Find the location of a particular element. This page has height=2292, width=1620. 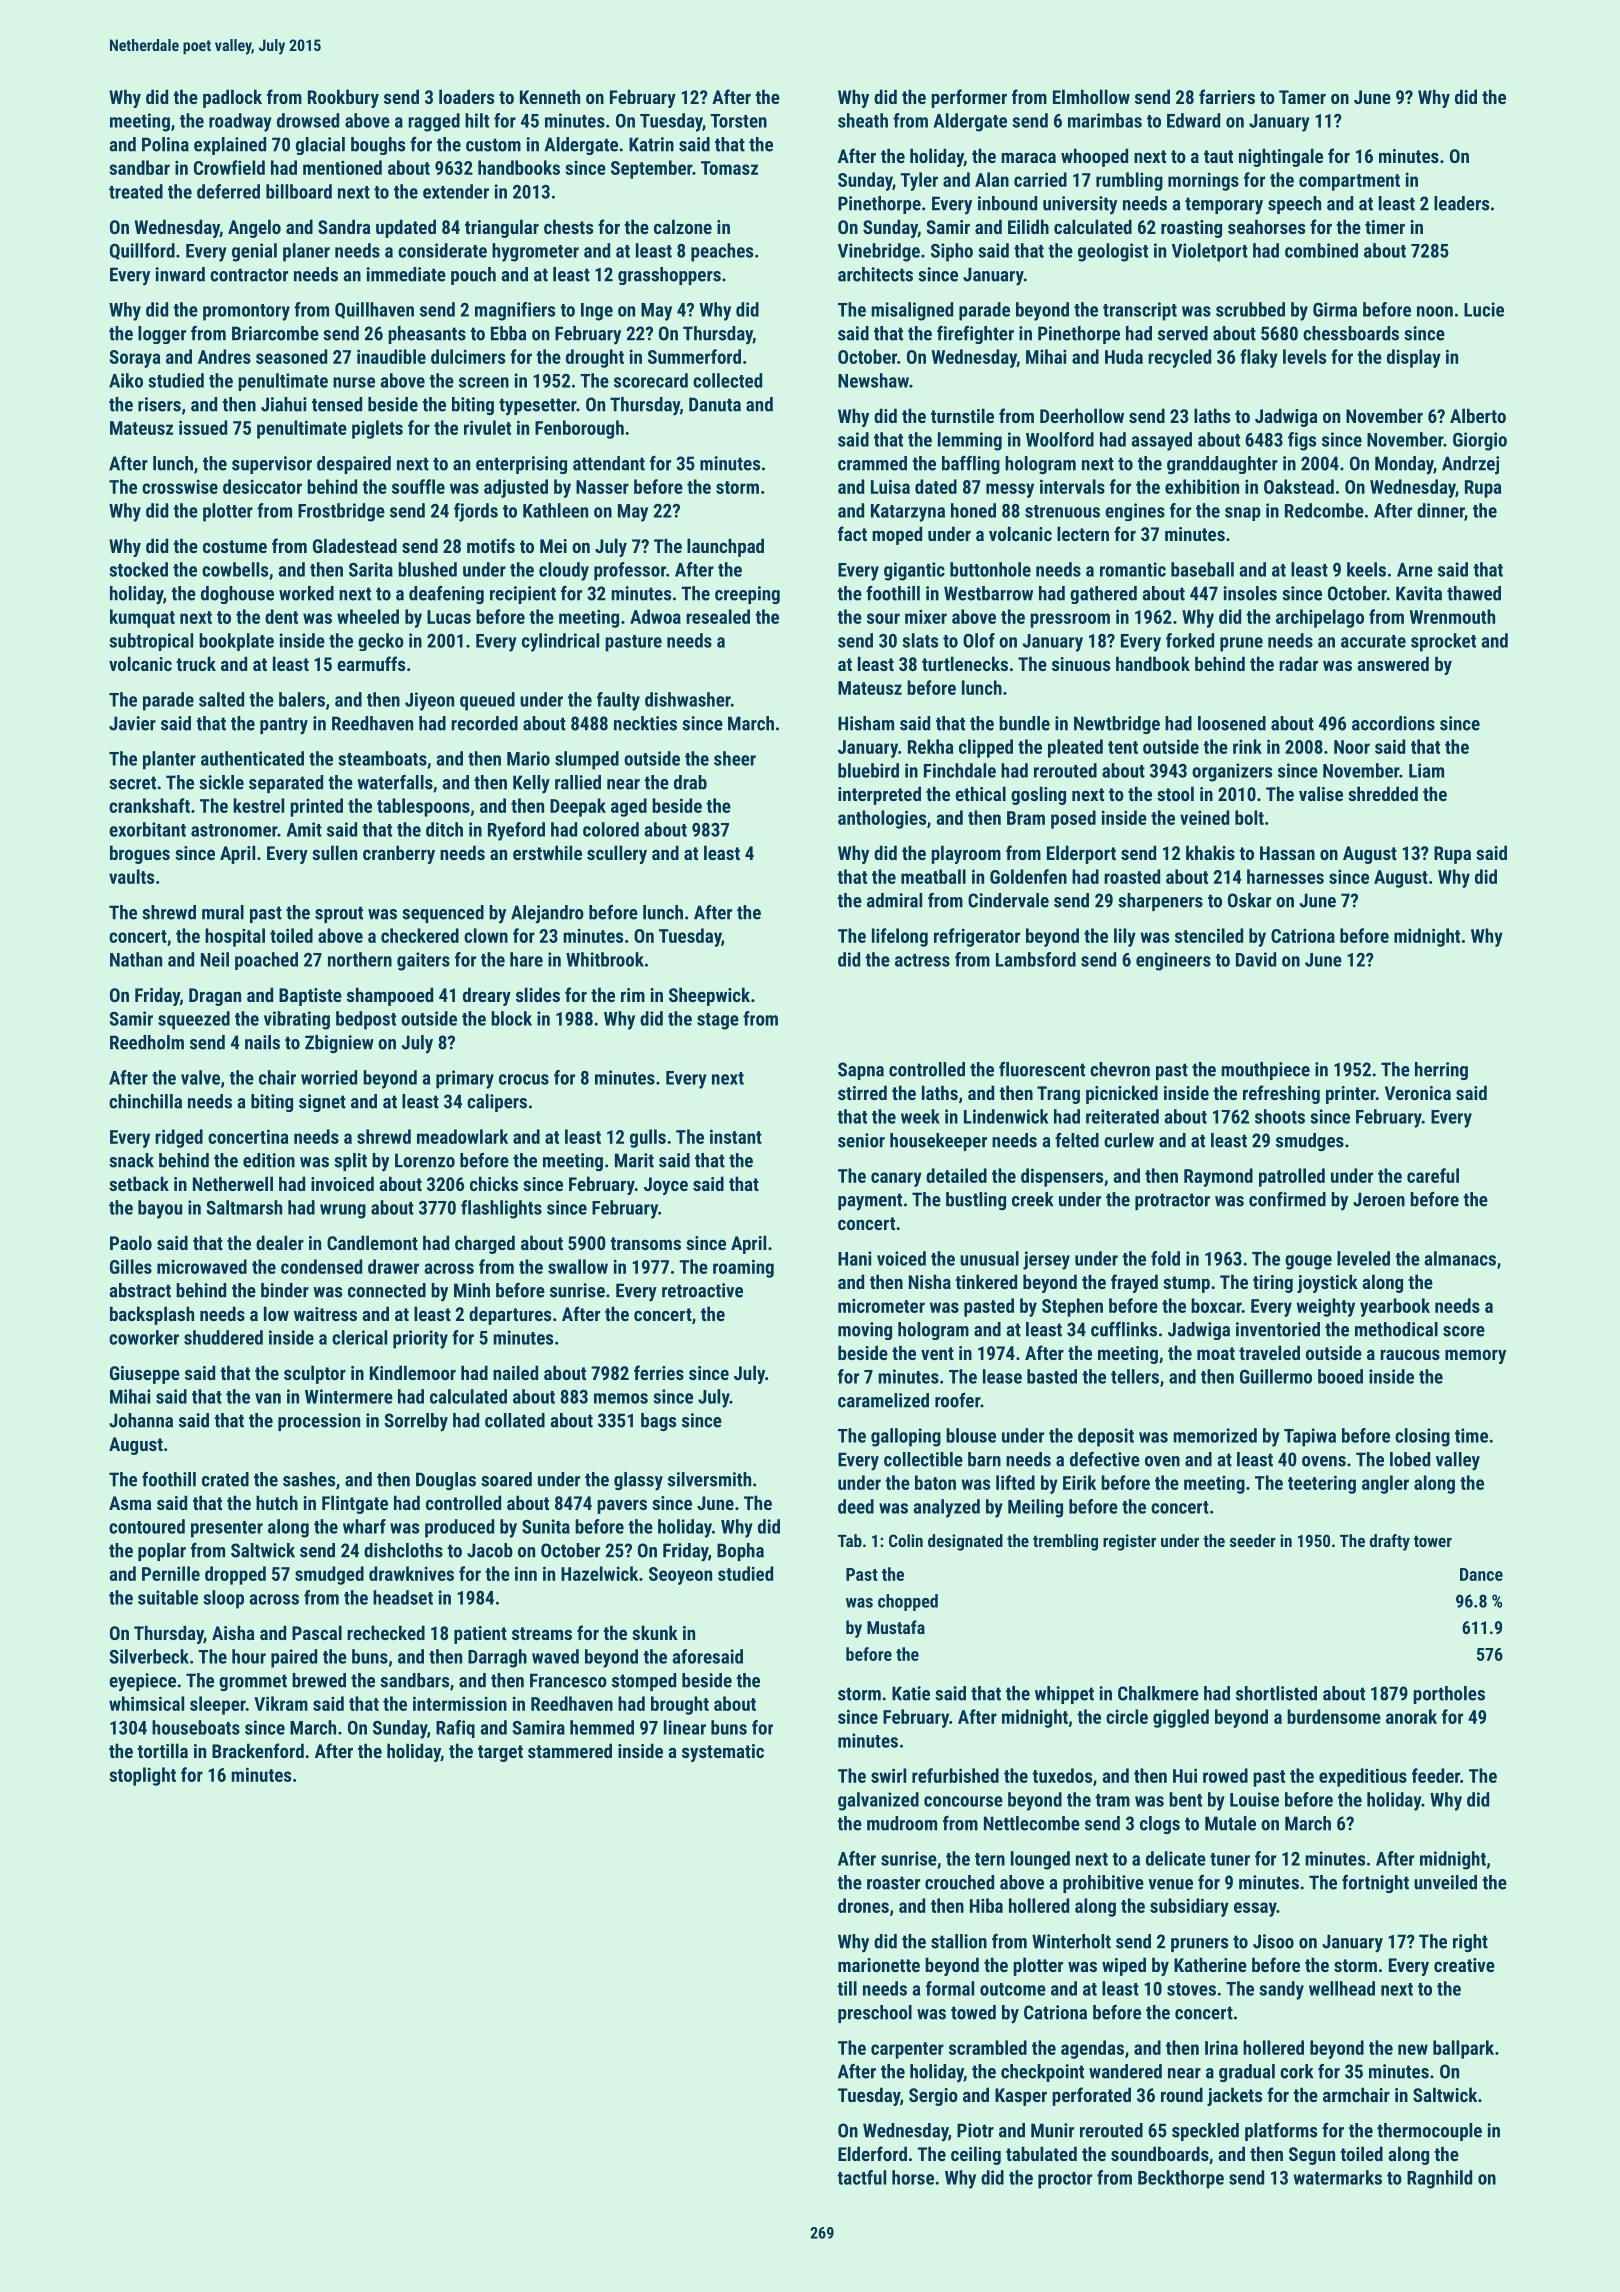

Rookbury is located at coordinates (343, 98).
